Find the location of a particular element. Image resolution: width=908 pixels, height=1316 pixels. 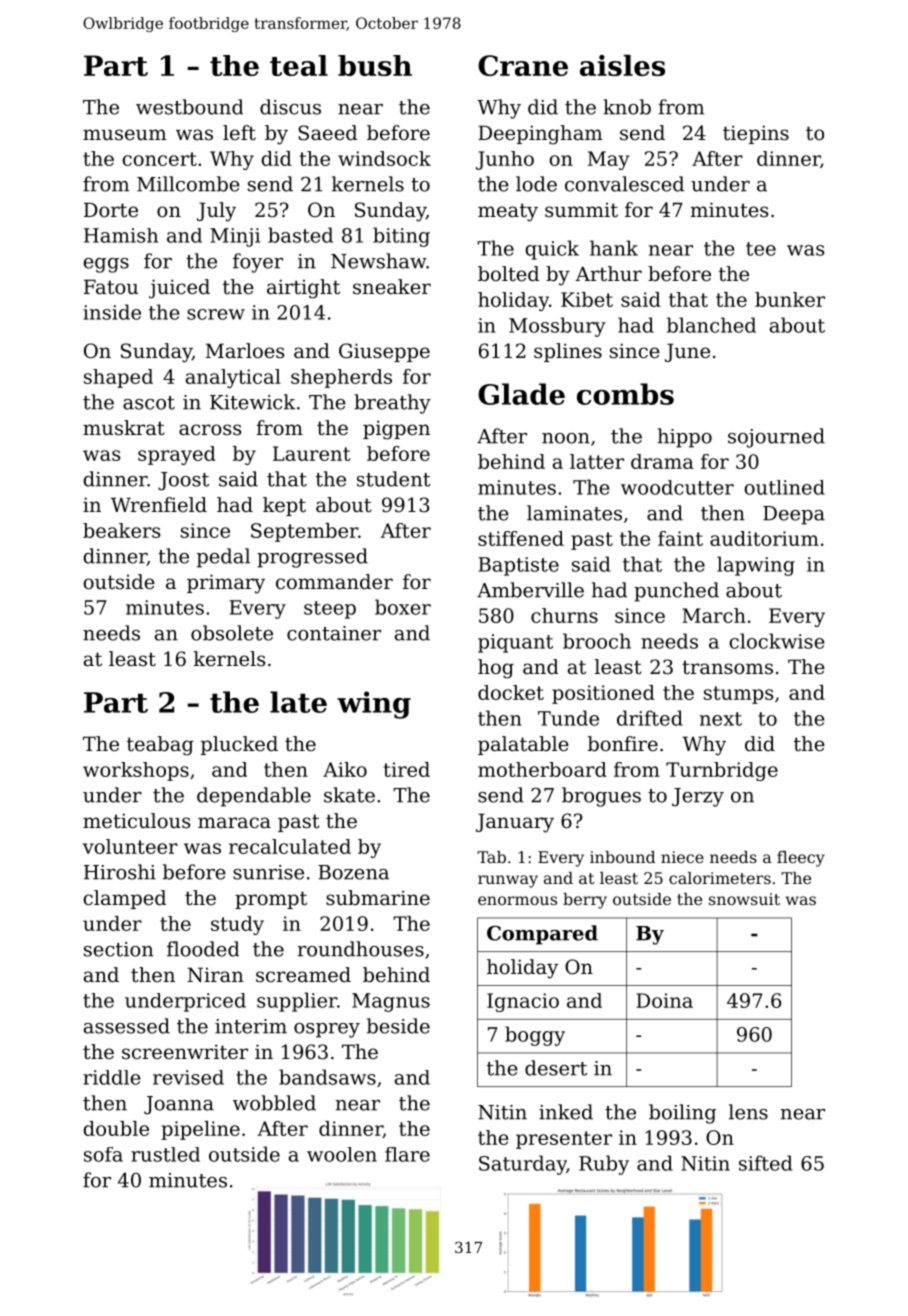

Giuseppe is located at coordinates (384, 352).
